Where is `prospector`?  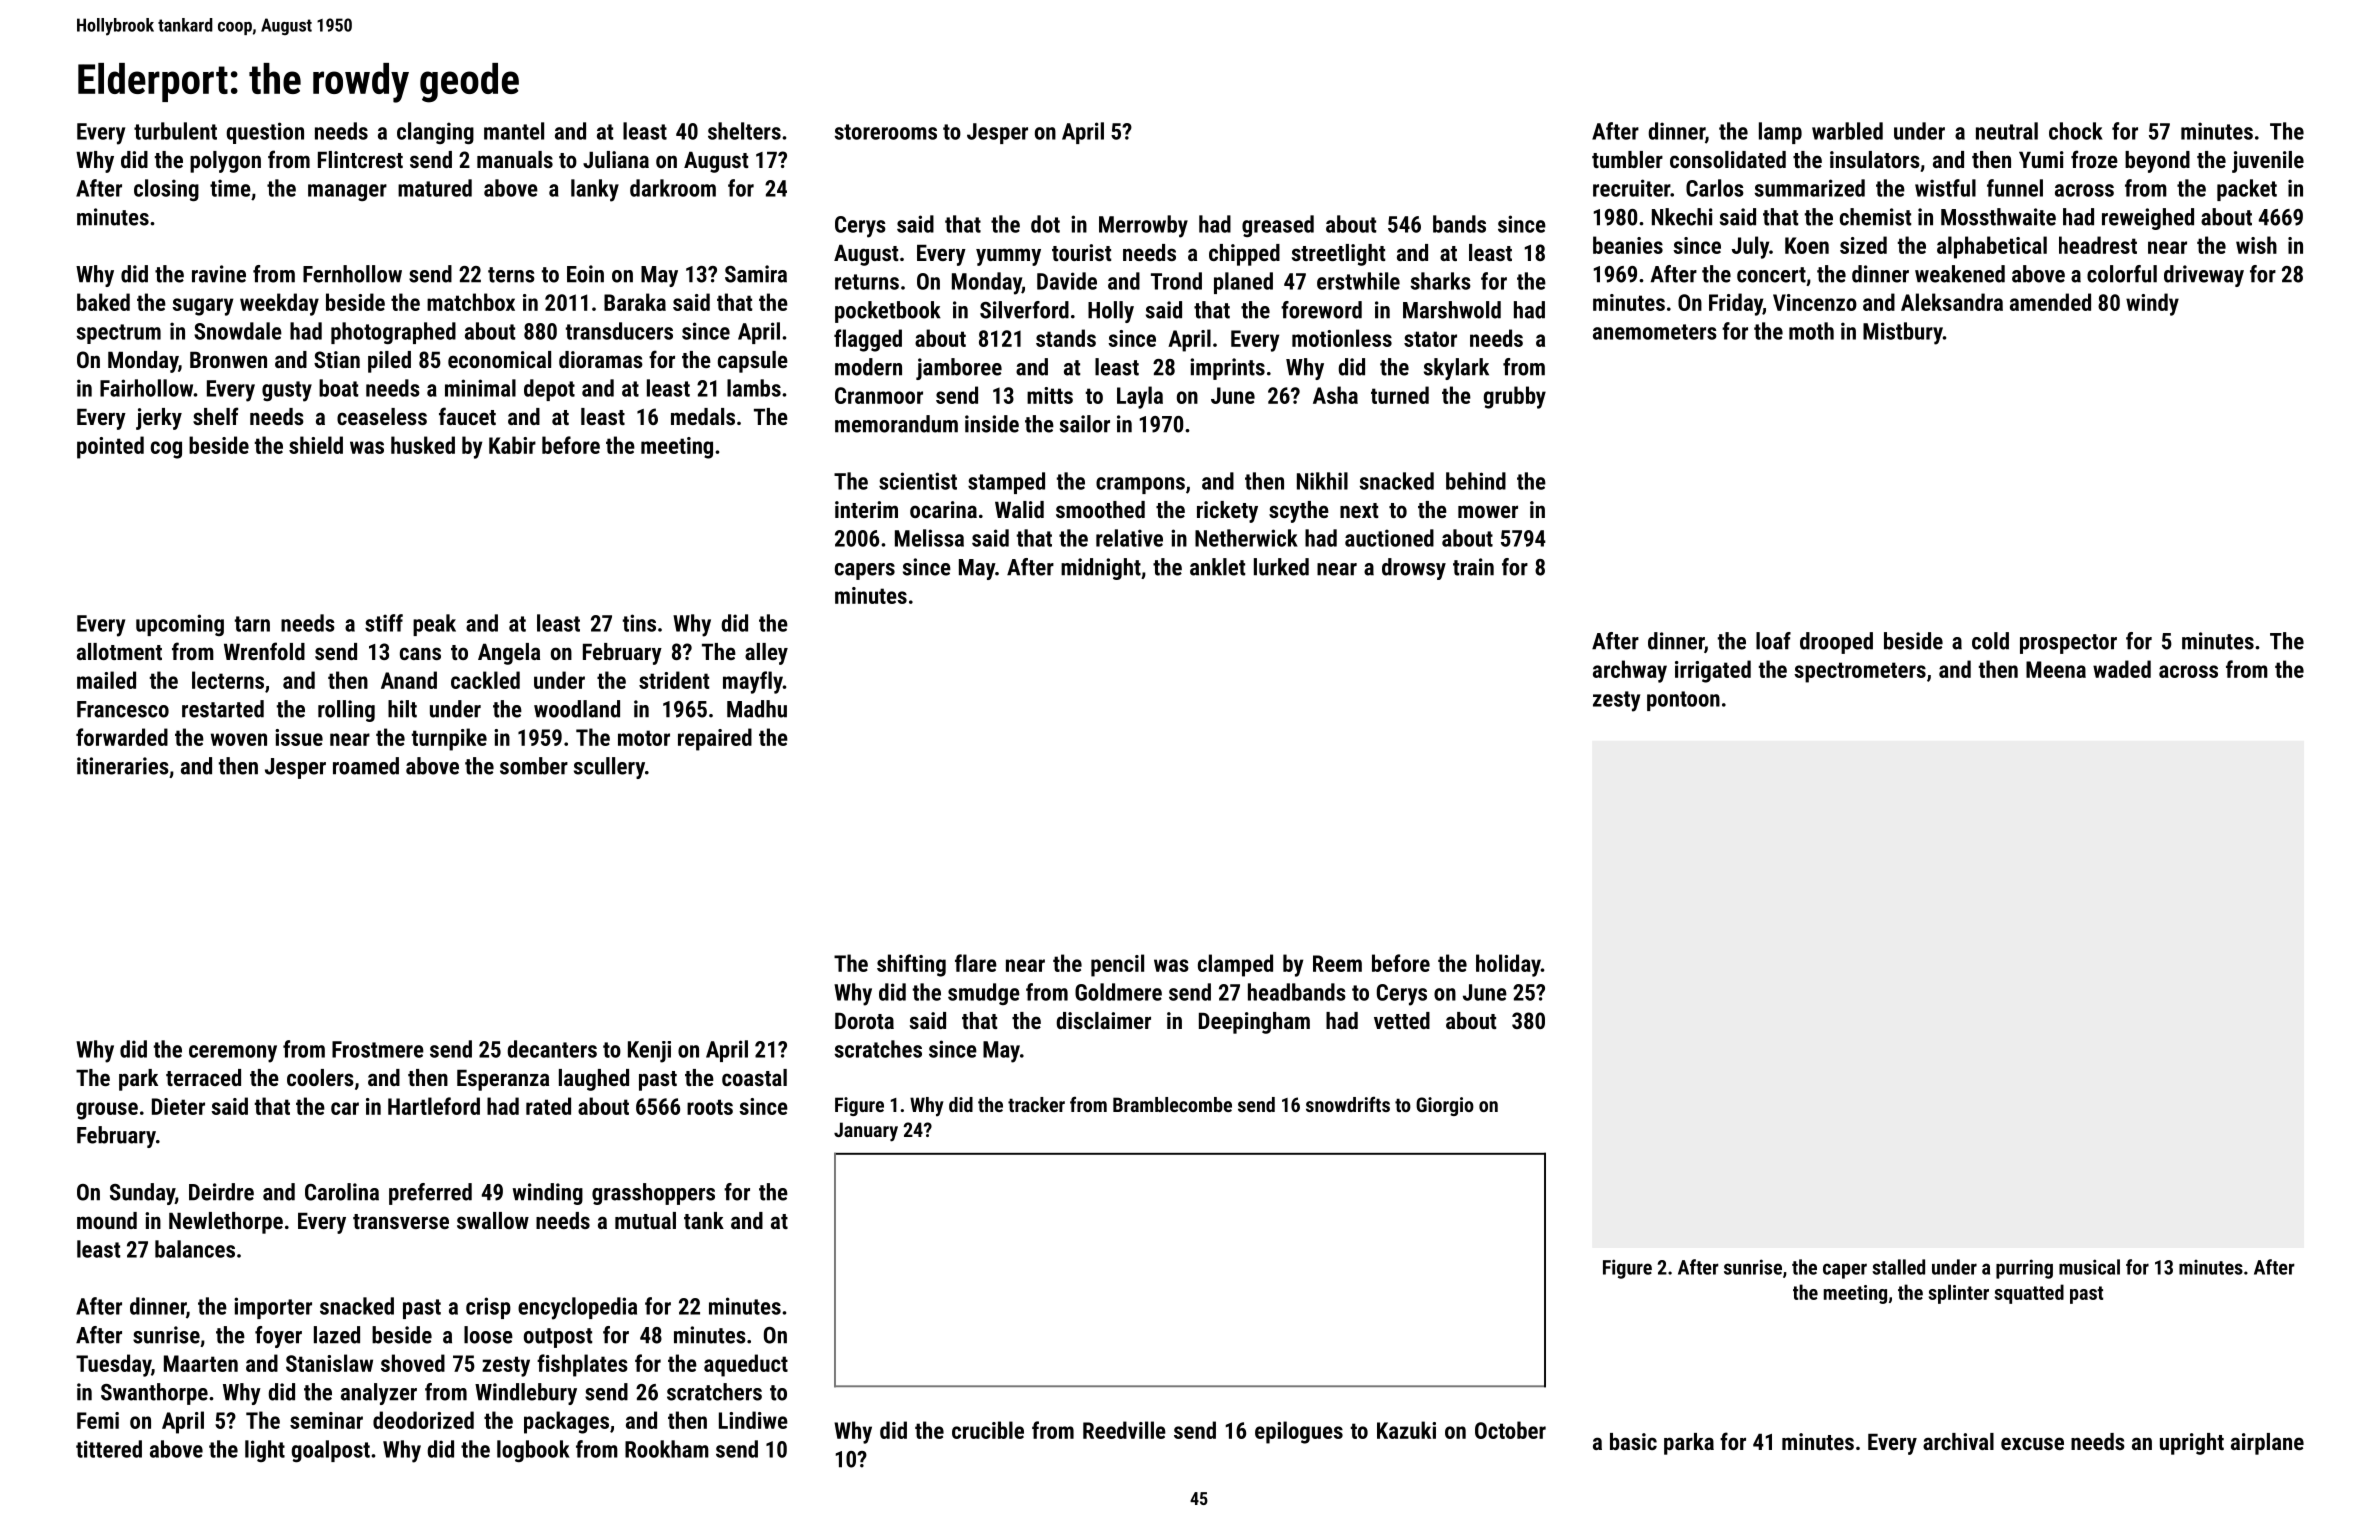 prospector is located at coordinates (2068, 644).
